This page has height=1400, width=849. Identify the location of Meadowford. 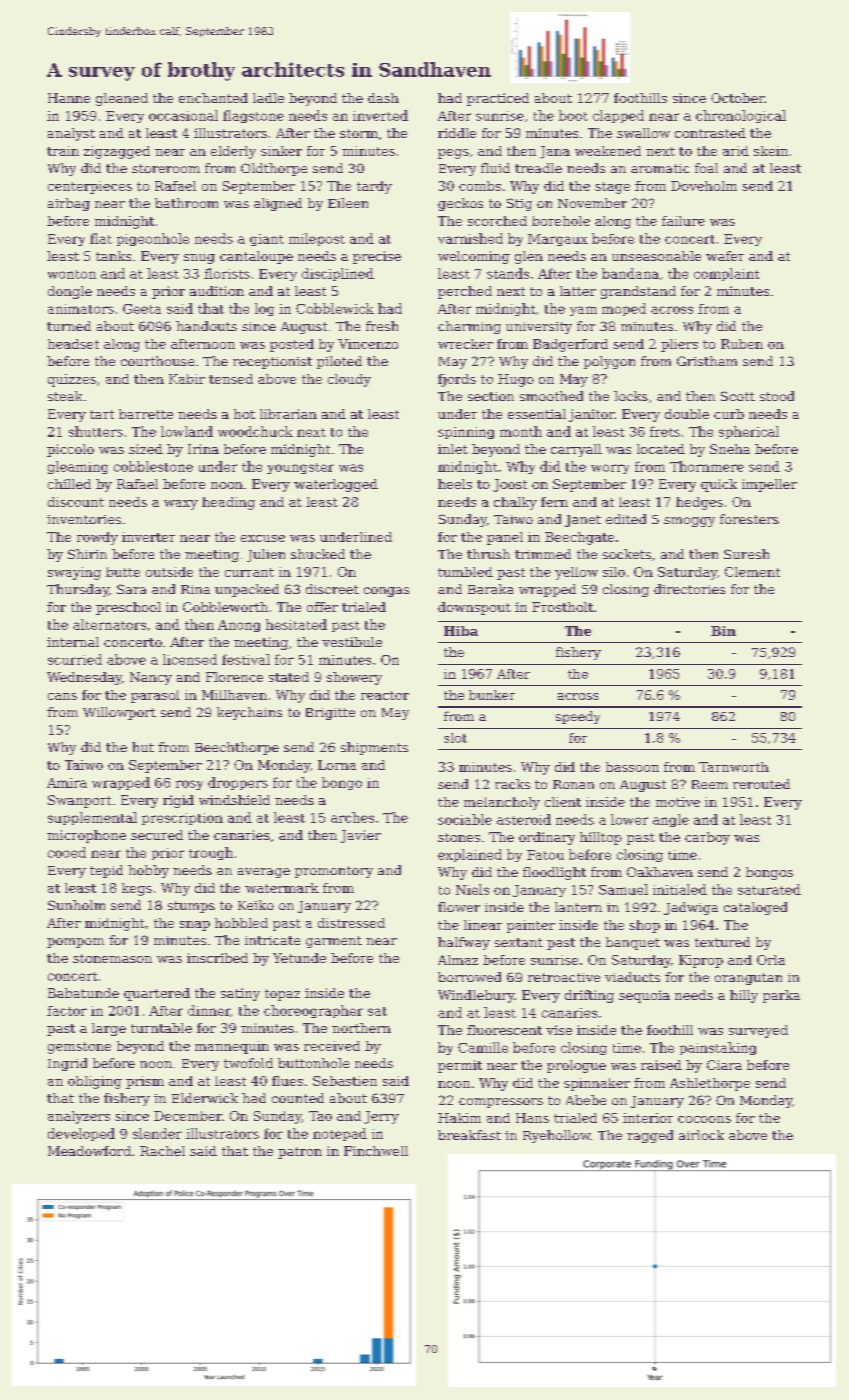
(89, 1151).
